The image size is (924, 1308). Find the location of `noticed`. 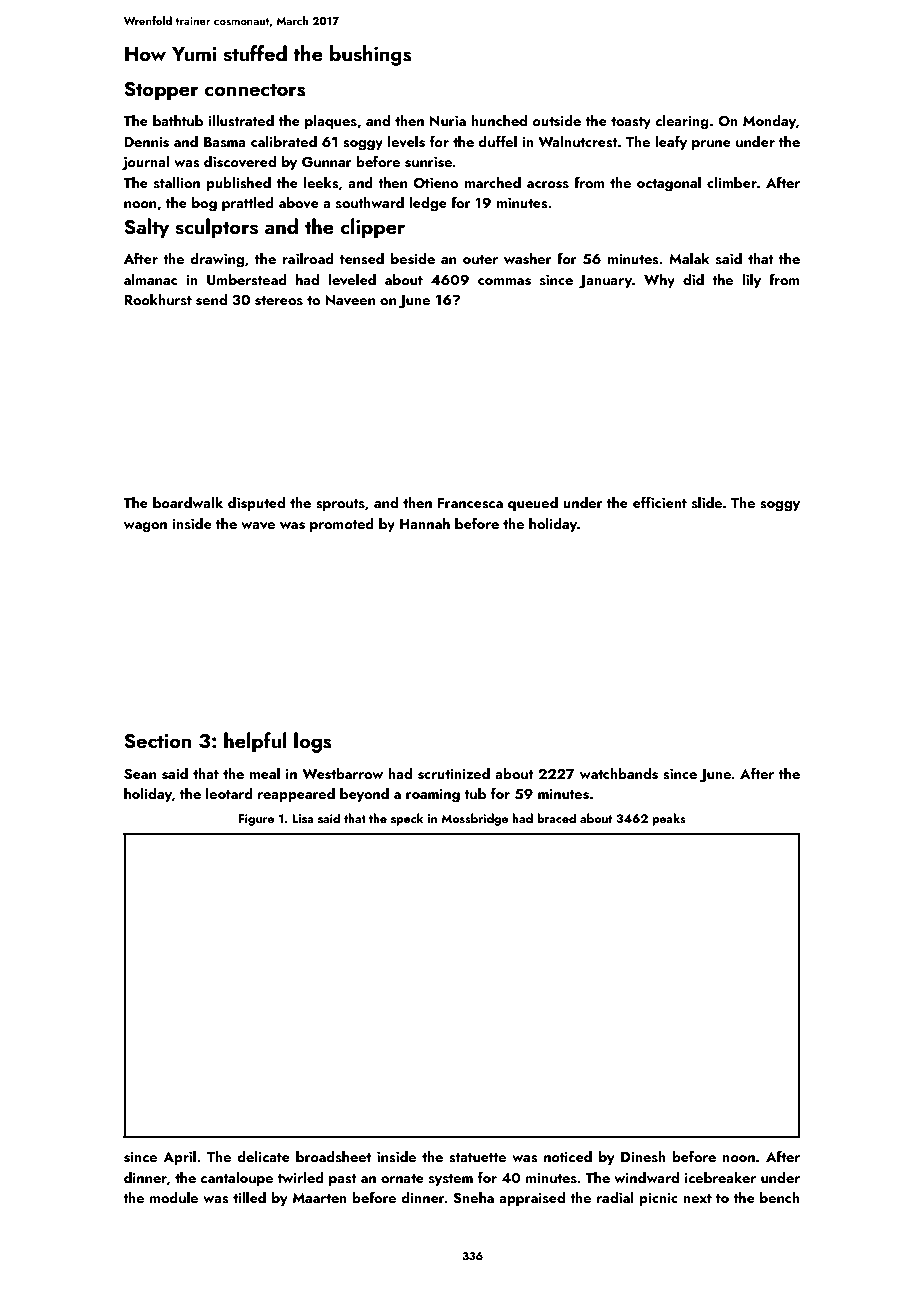

noticed is located at coordinates (568, 1156).
